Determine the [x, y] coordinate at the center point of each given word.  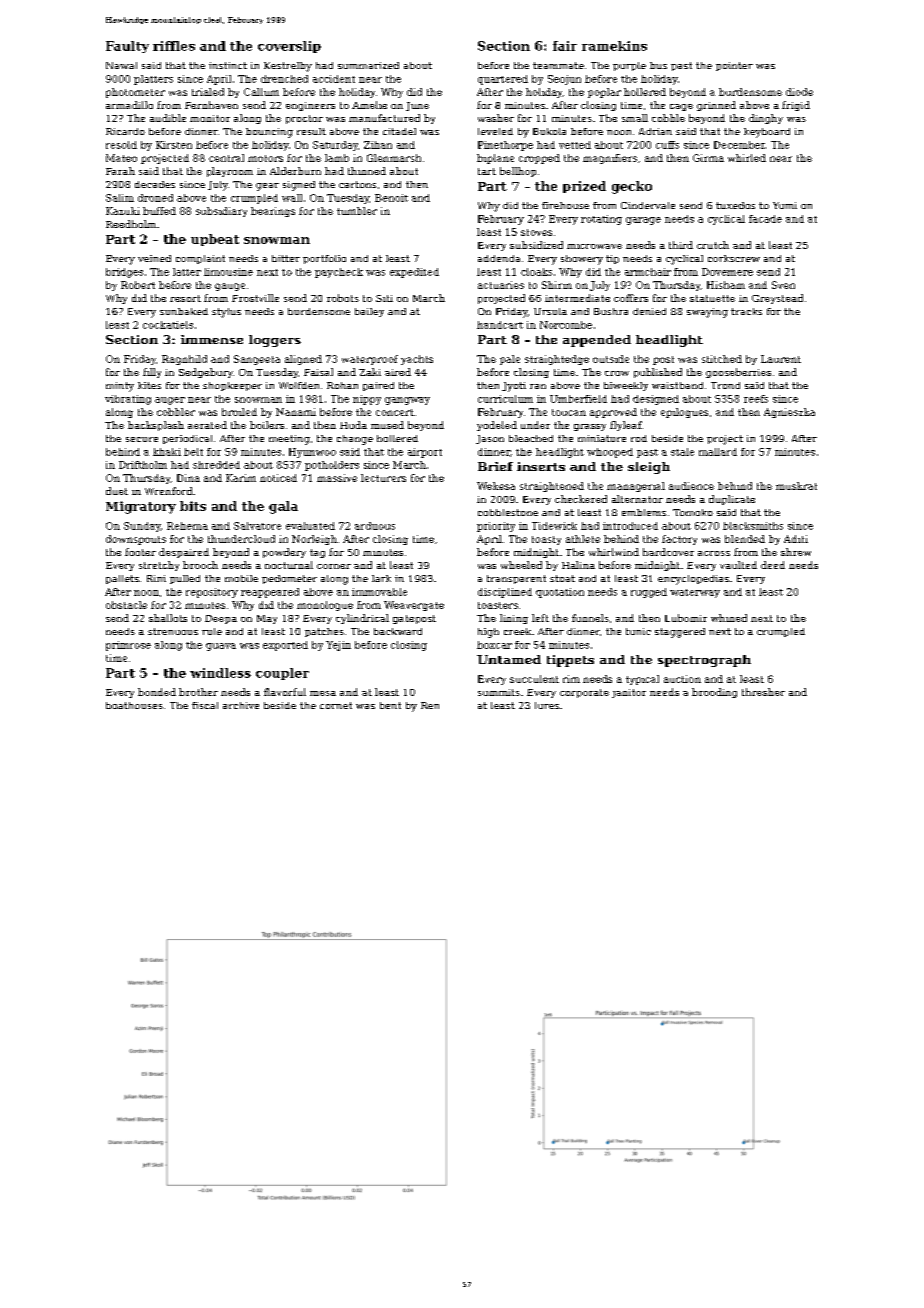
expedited [414, 273]
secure [142, 439]
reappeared [270, 593]
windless [220, 673]
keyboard [767, 133]
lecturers [383, 478]
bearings [273, 212]
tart [487, 171]
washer [496, 118]
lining [514, 619]
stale [682, 452]
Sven [783, 285]
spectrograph [704, 661]
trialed [208, 92]
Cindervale [648, 205]
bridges [124, 273]
